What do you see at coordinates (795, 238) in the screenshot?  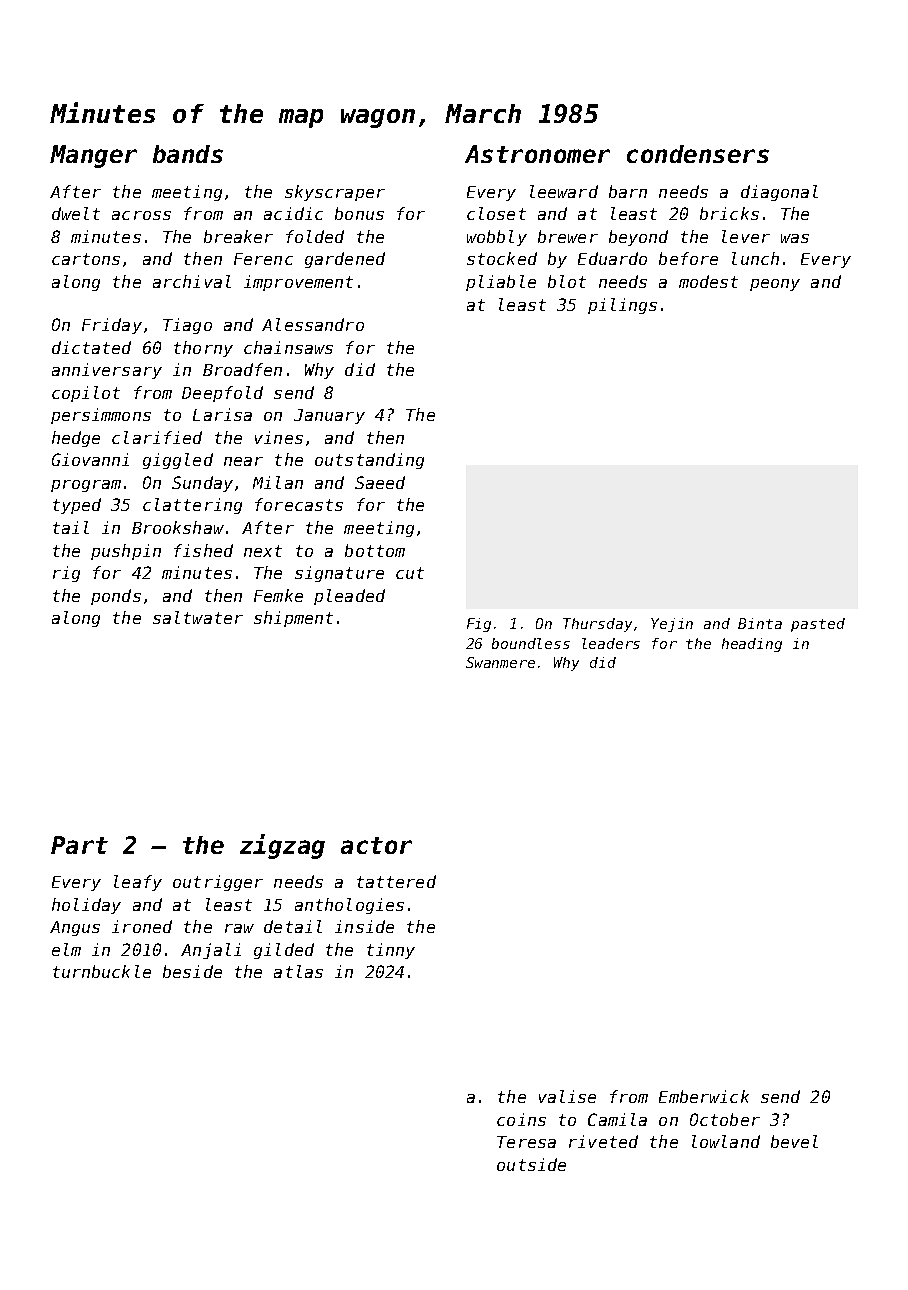 I see `was` at bounding box center [795, 238].
